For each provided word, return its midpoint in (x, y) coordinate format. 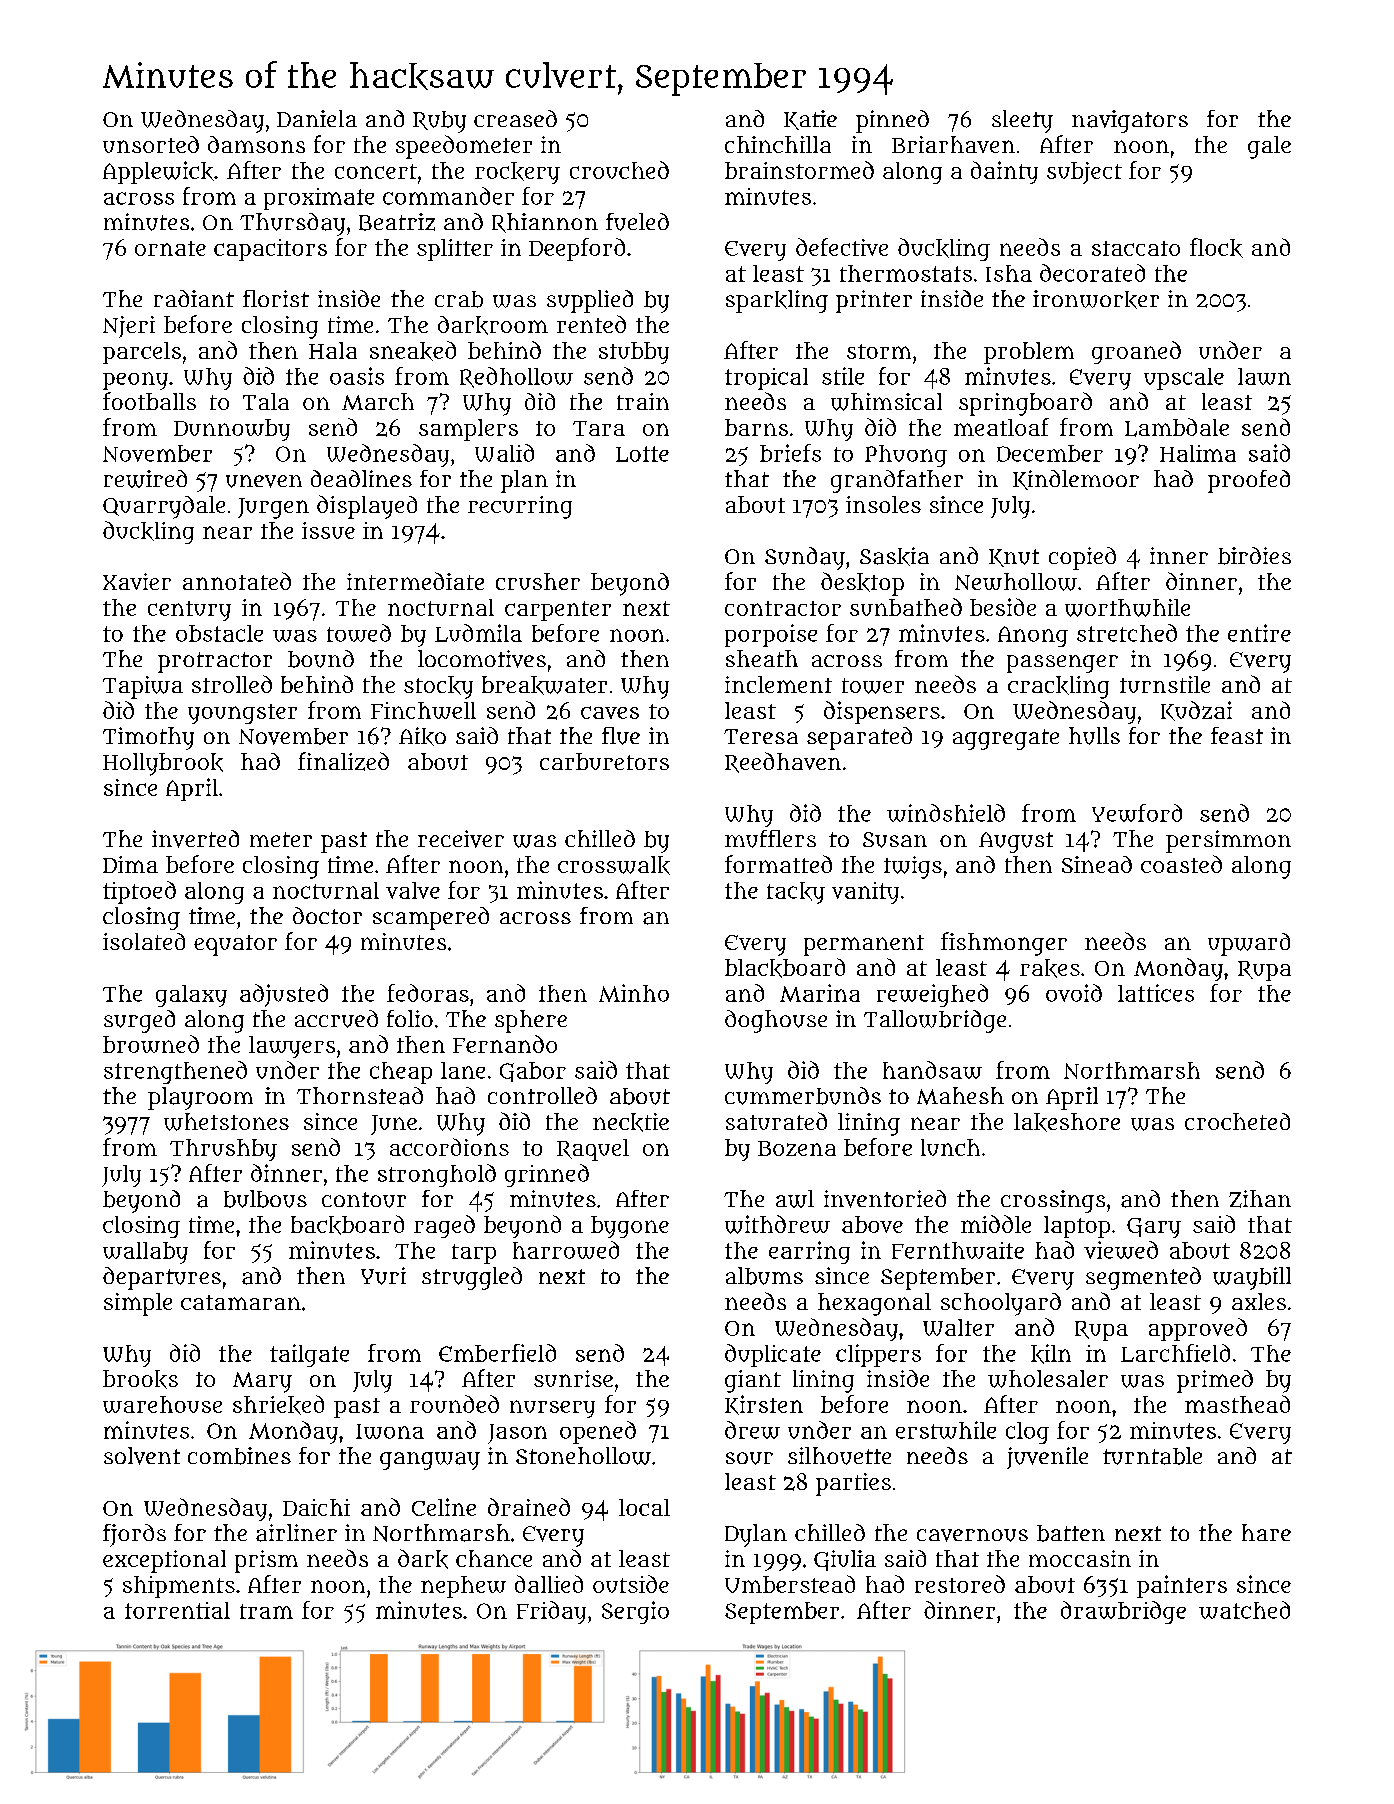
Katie (810, 120)
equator (235, 945)
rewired (145, 479)
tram (266, 1611)
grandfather (897, 481)
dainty (1004, 172)
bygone (630, 1227)
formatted (778, 864)
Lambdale (1177, 427)
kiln (1051, 1354)
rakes (1050, 968)
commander (448, 196)
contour (364, 1200)
